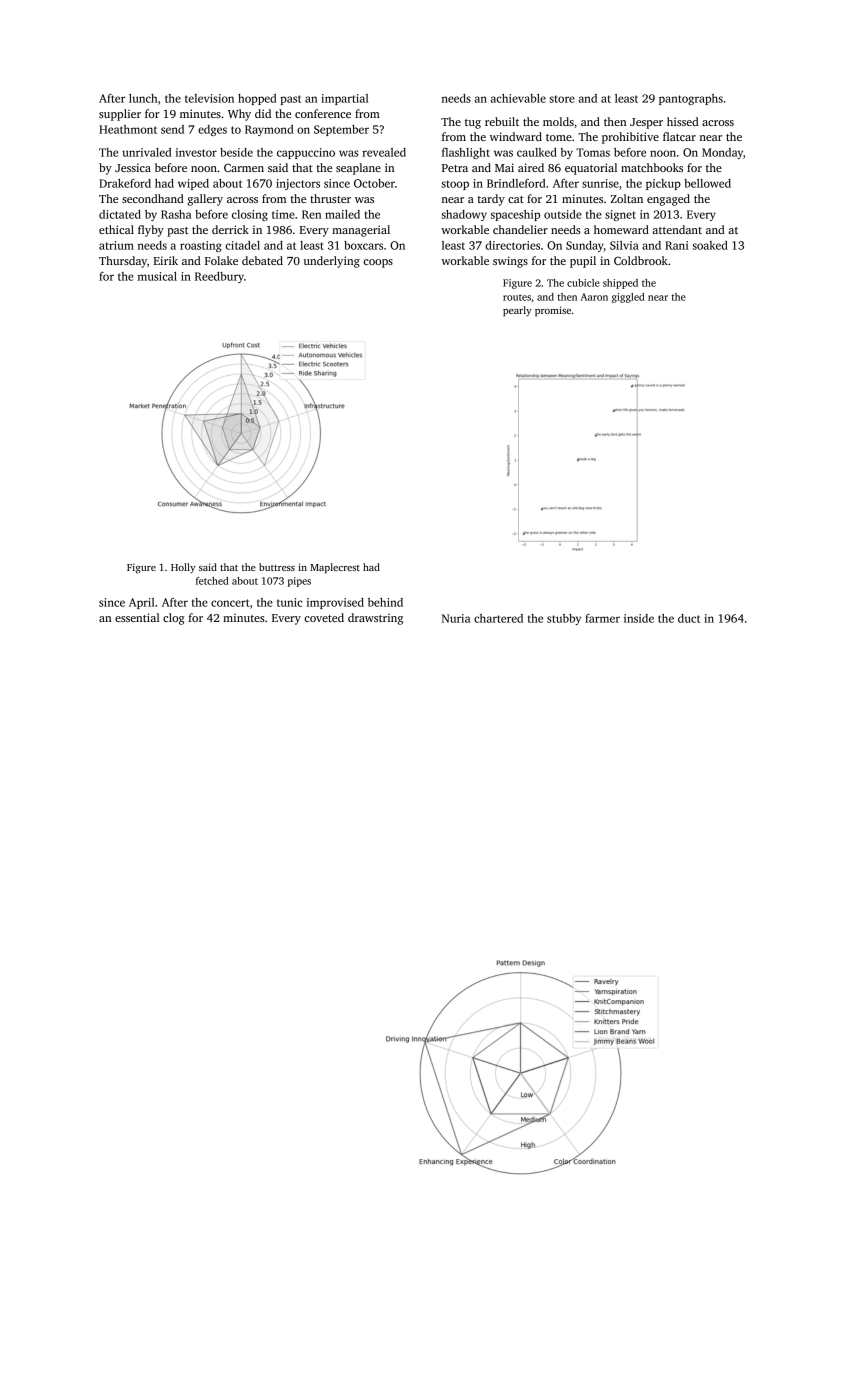 The image size is (849, 1400). I want to click on Holly, so click(183, 568).
